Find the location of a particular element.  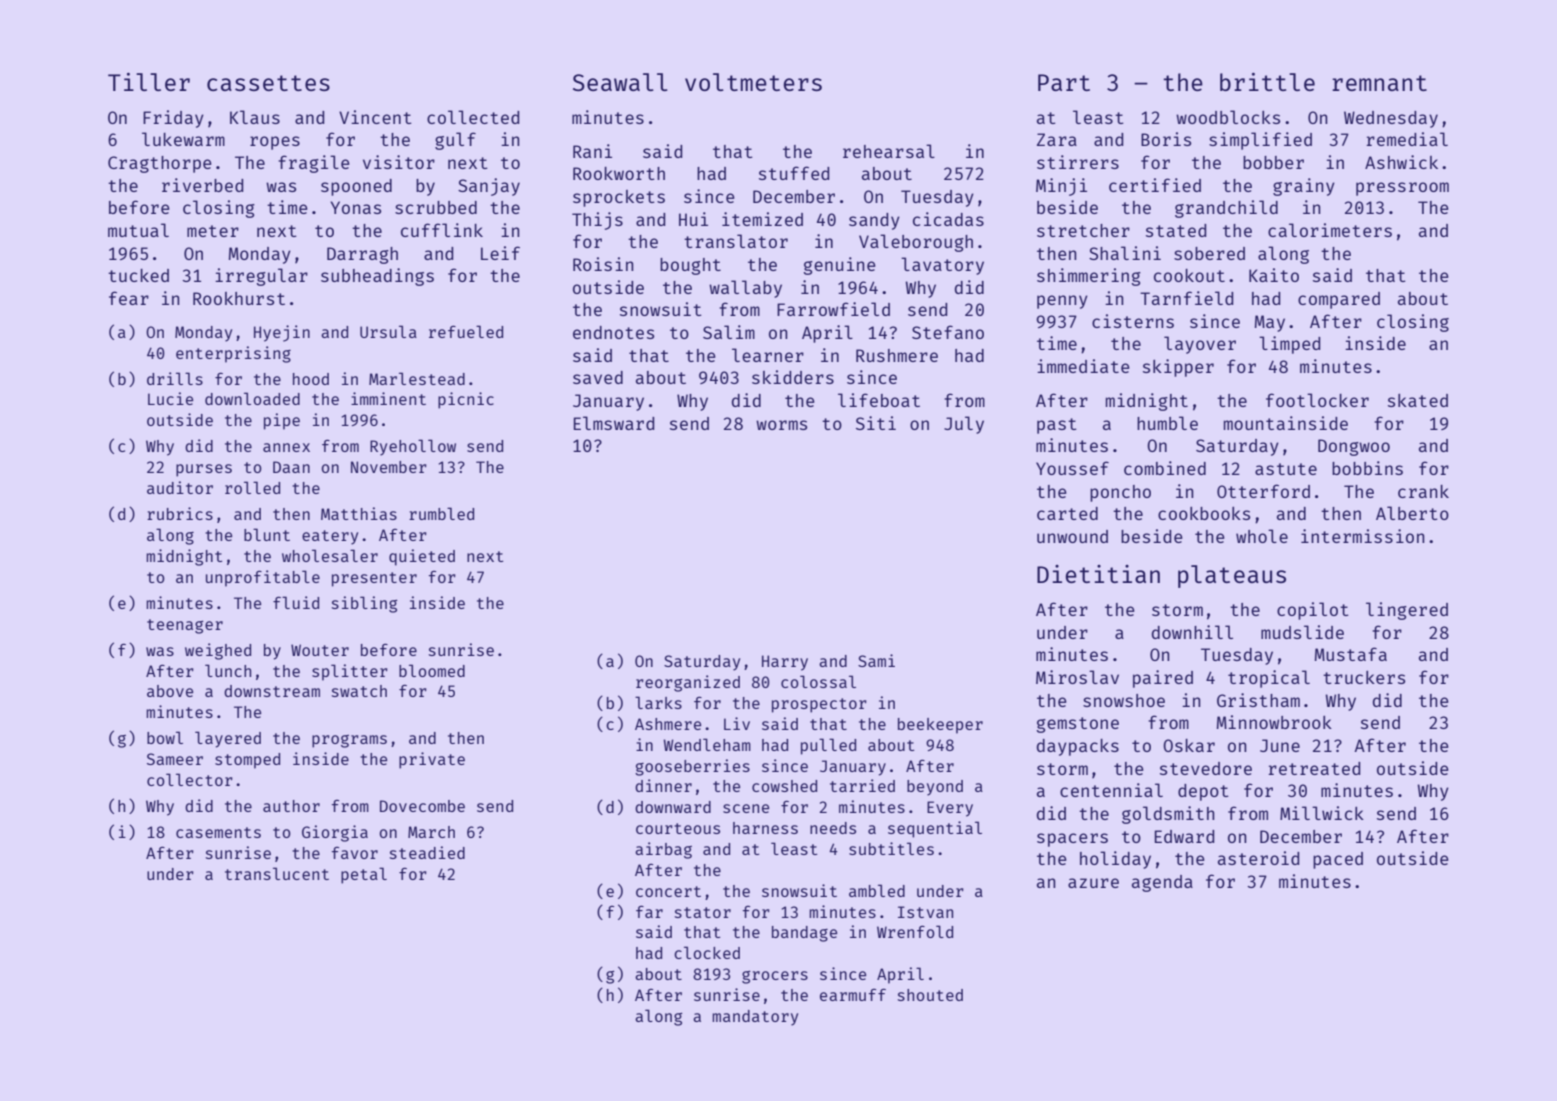

teenager is located at coordinates (185, 626).
